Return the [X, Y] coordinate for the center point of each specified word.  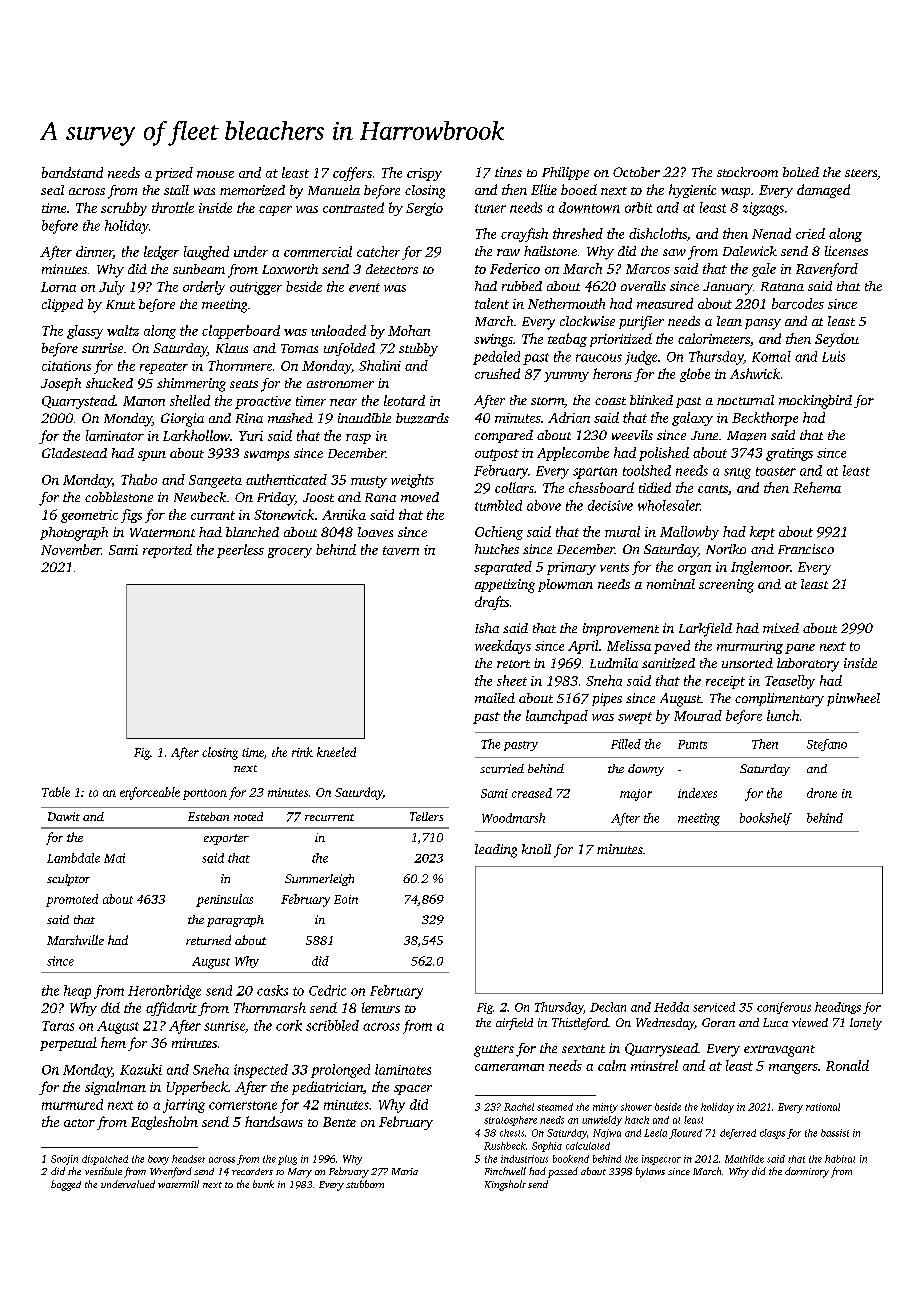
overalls [643, 286]
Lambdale [73, 858]
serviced [714, 1007]
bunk [263, 1184]
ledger [161, 253]
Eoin [346, 899]
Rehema [817, 487]
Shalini [380, 365]
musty [369, 482]
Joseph [61, 384]
